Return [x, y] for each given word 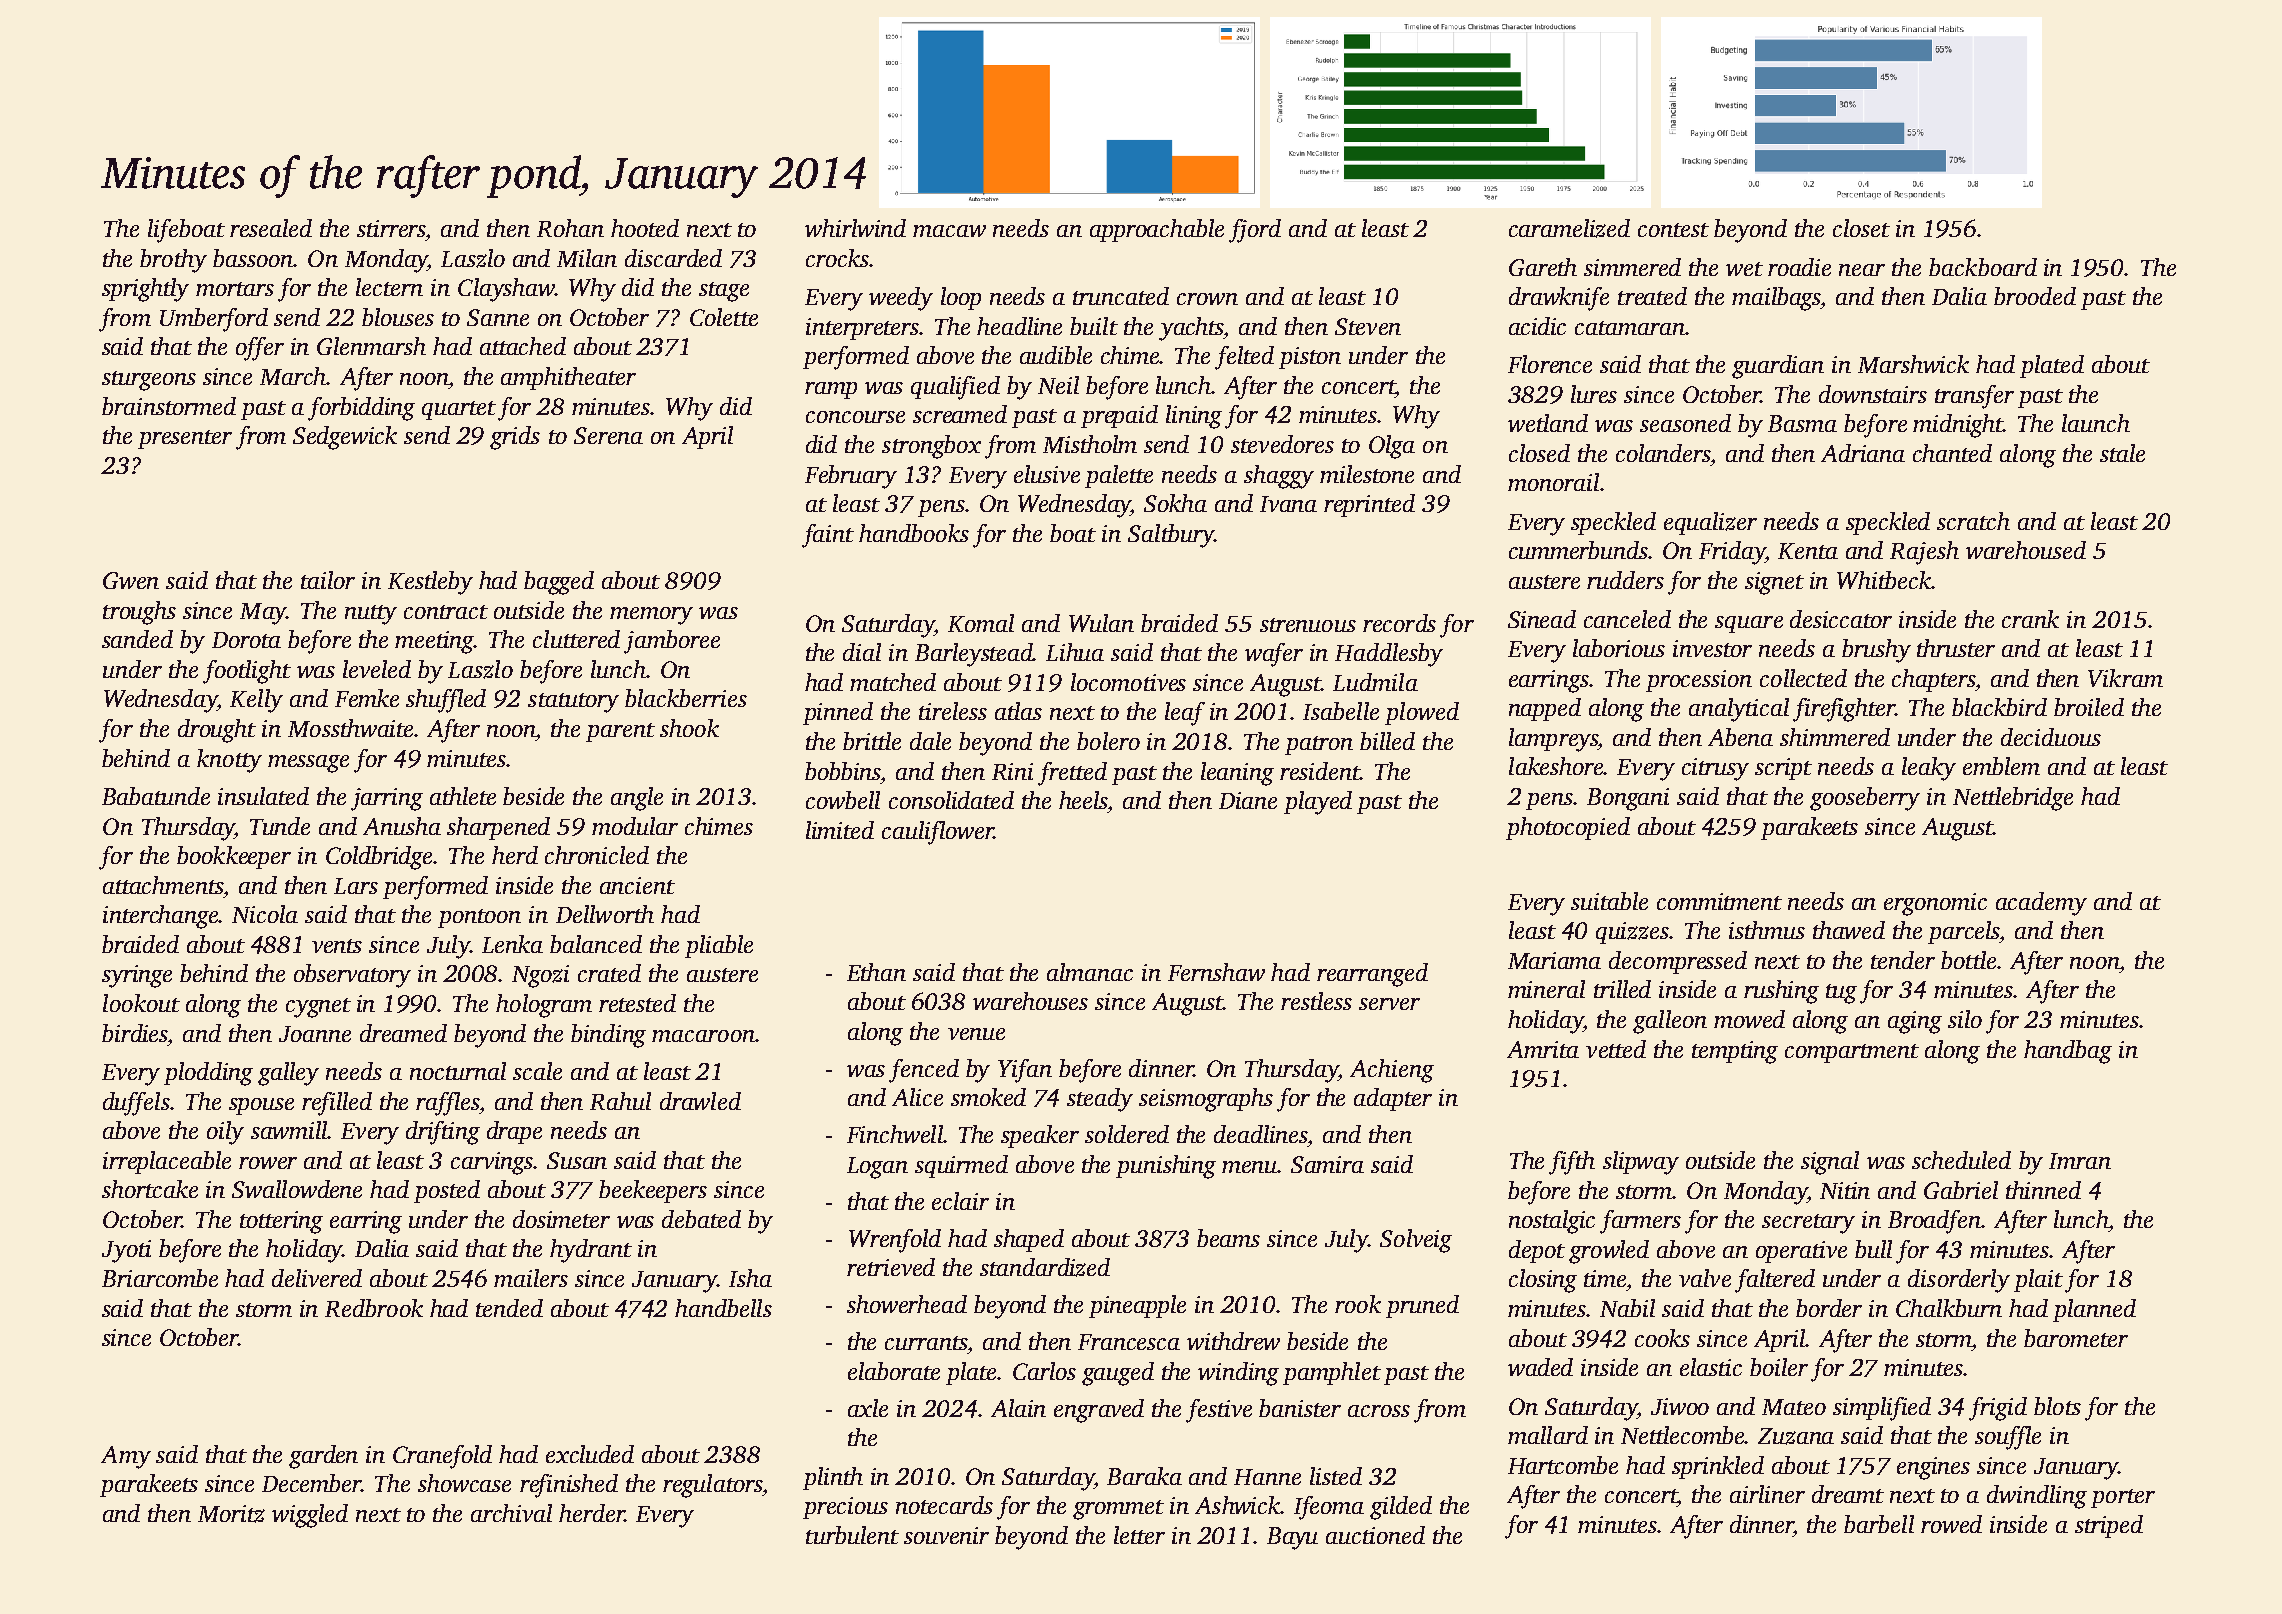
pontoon [479, 918]
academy [2041, 904]
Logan [877, 1168]
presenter [185, 439]
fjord [1255, 231]
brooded [2035, 296]
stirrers [391, 228]
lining [1194, 417]
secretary [1808, 1224]
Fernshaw [1216, 972]
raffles [448, 1104]
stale [2122, 453]
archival [511, 1513]
